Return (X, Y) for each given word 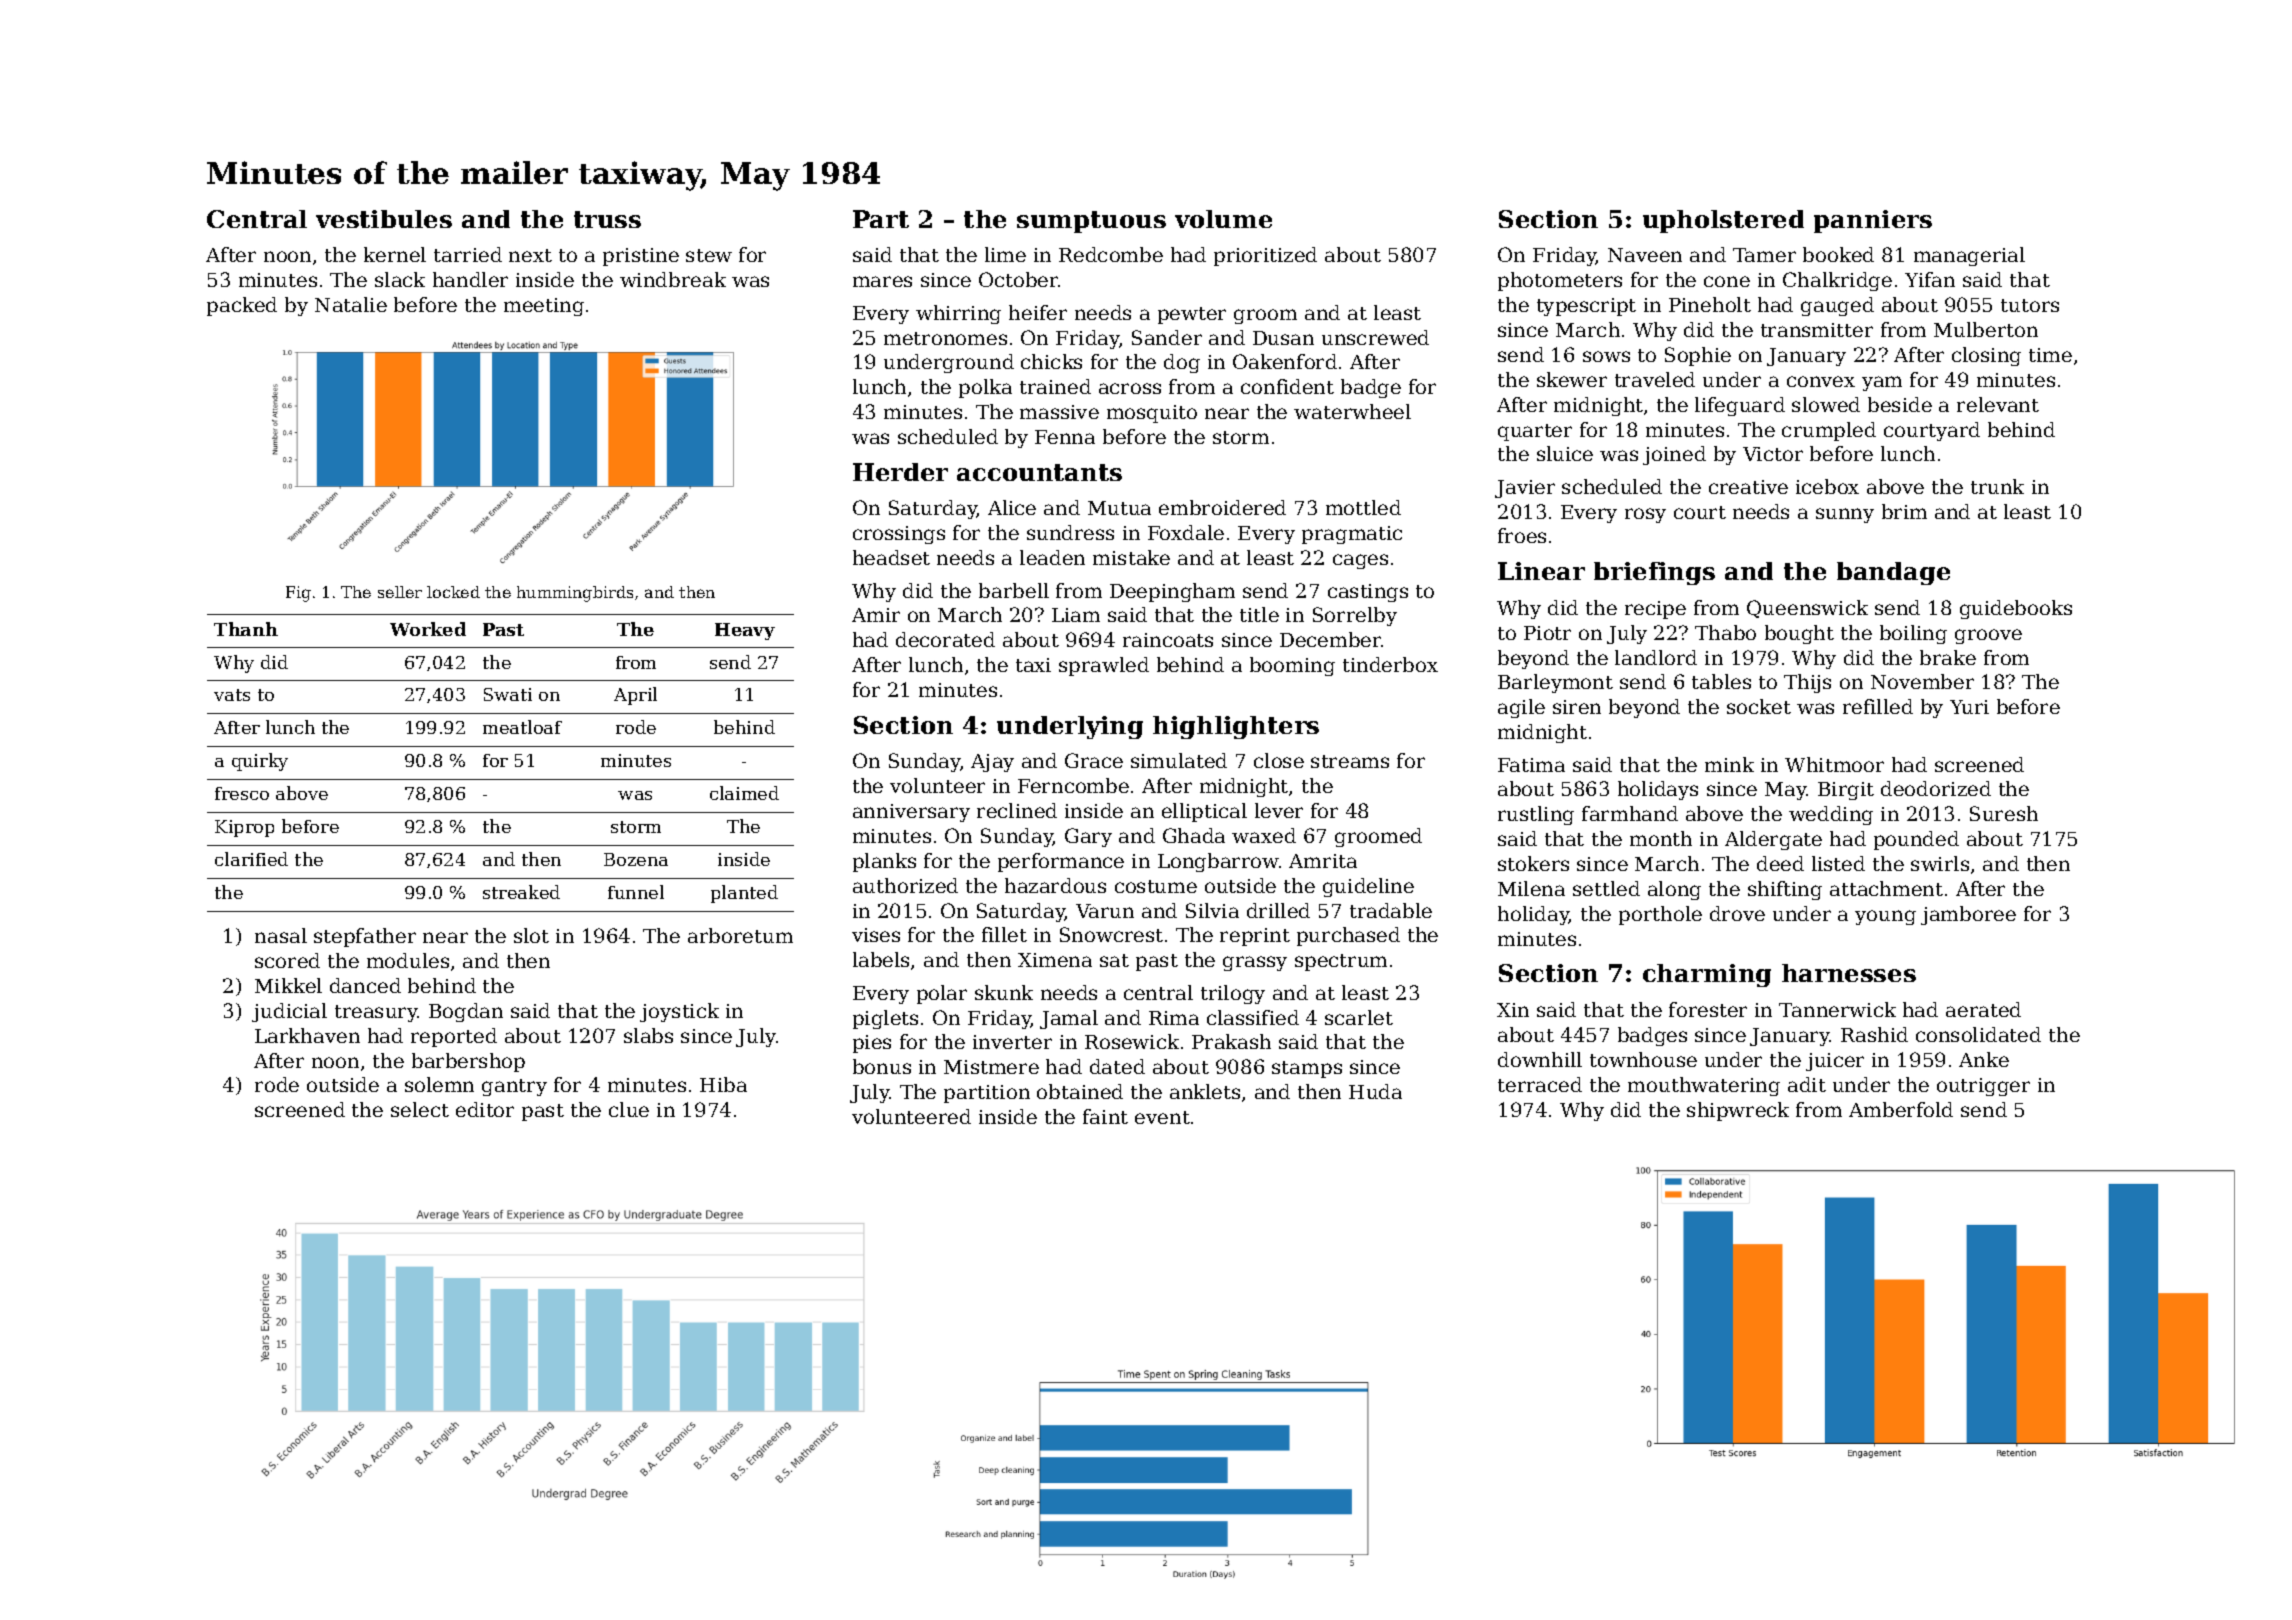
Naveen (1645, 255)
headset (891, 557)
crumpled (1829, 431)
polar (942, 994)
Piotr (1547, 633)
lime (1005, 254)
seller (400, 592)
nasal (281, 935)
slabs (648, 1035)
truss (607, 219)
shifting (1785, 890)
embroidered (1222, 507)
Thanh (246, 629)
